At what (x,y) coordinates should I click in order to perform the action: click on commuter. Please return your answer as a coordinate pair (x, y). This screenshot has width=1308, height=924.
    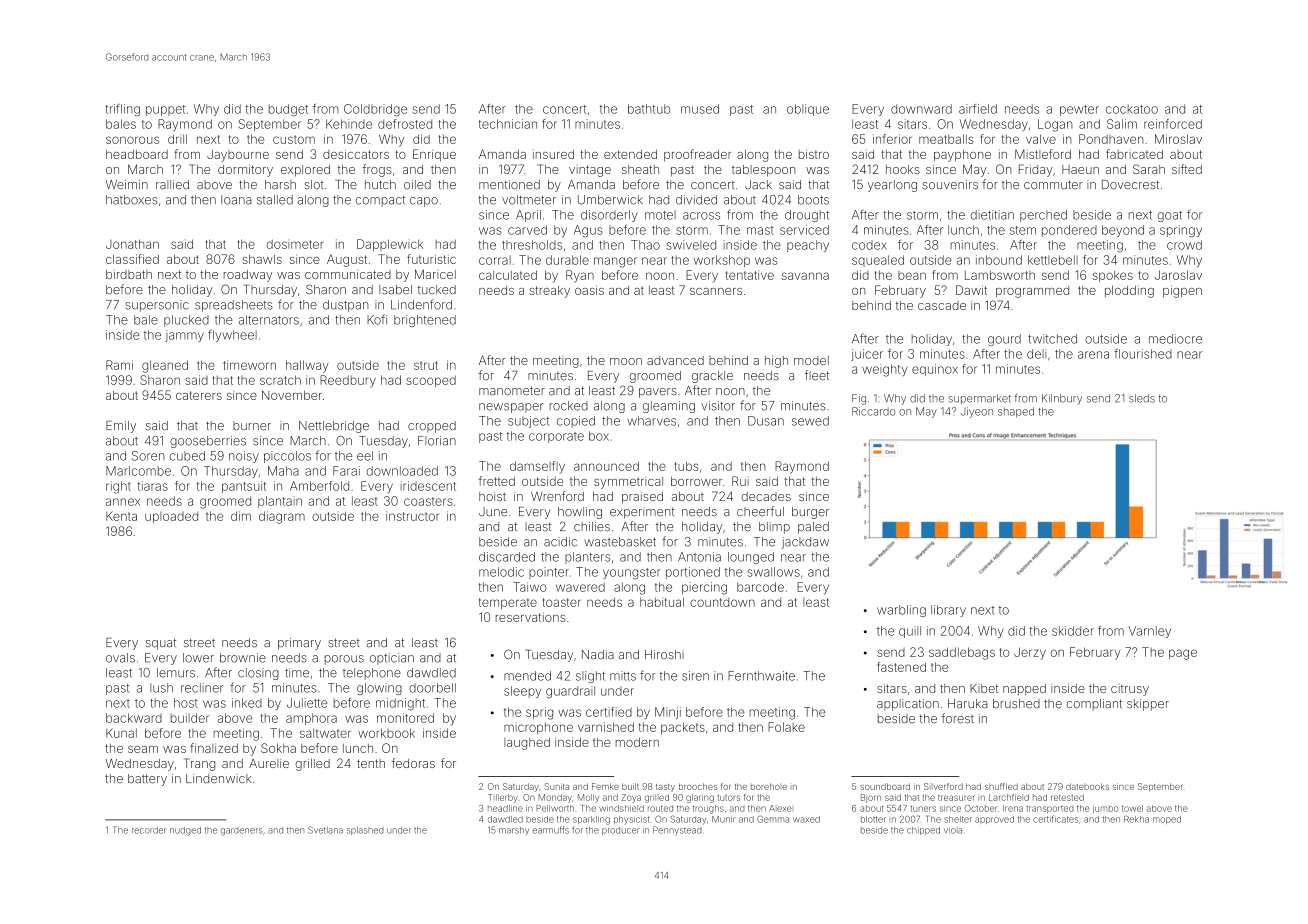
    Looking at the image, I should click on (1053, 184).
